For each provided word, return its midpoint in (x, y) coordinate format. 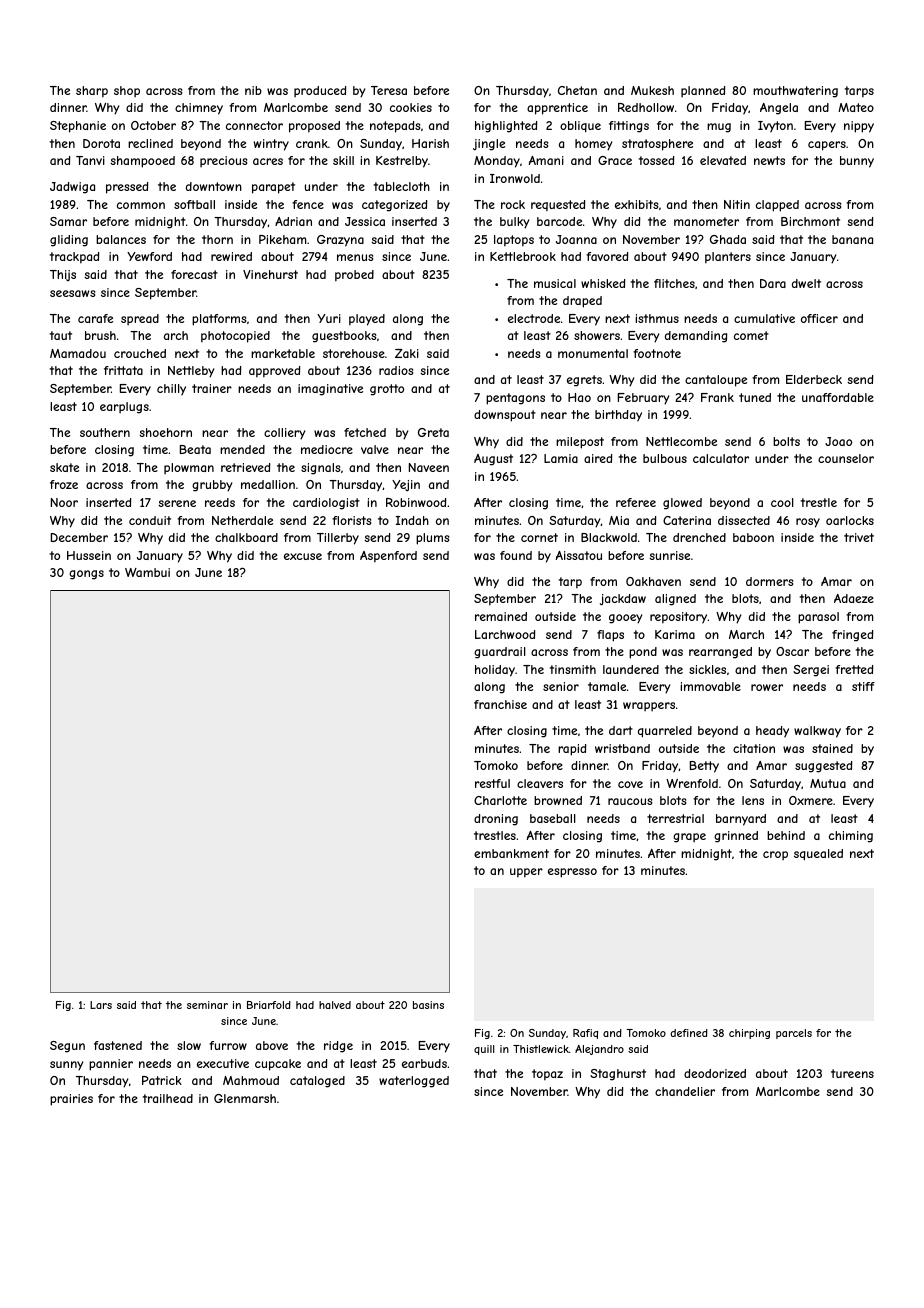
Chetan (577, 90)
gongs (86, 575)
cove (630, 784)
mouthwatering (795, 92)
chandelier (685, 1091)
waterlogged (414, 1082)
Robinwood (416, 502)
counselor (846, 458)
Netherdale (242, 520)
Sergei (811, 671)
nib (253, 90)
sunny (66, 1066)
